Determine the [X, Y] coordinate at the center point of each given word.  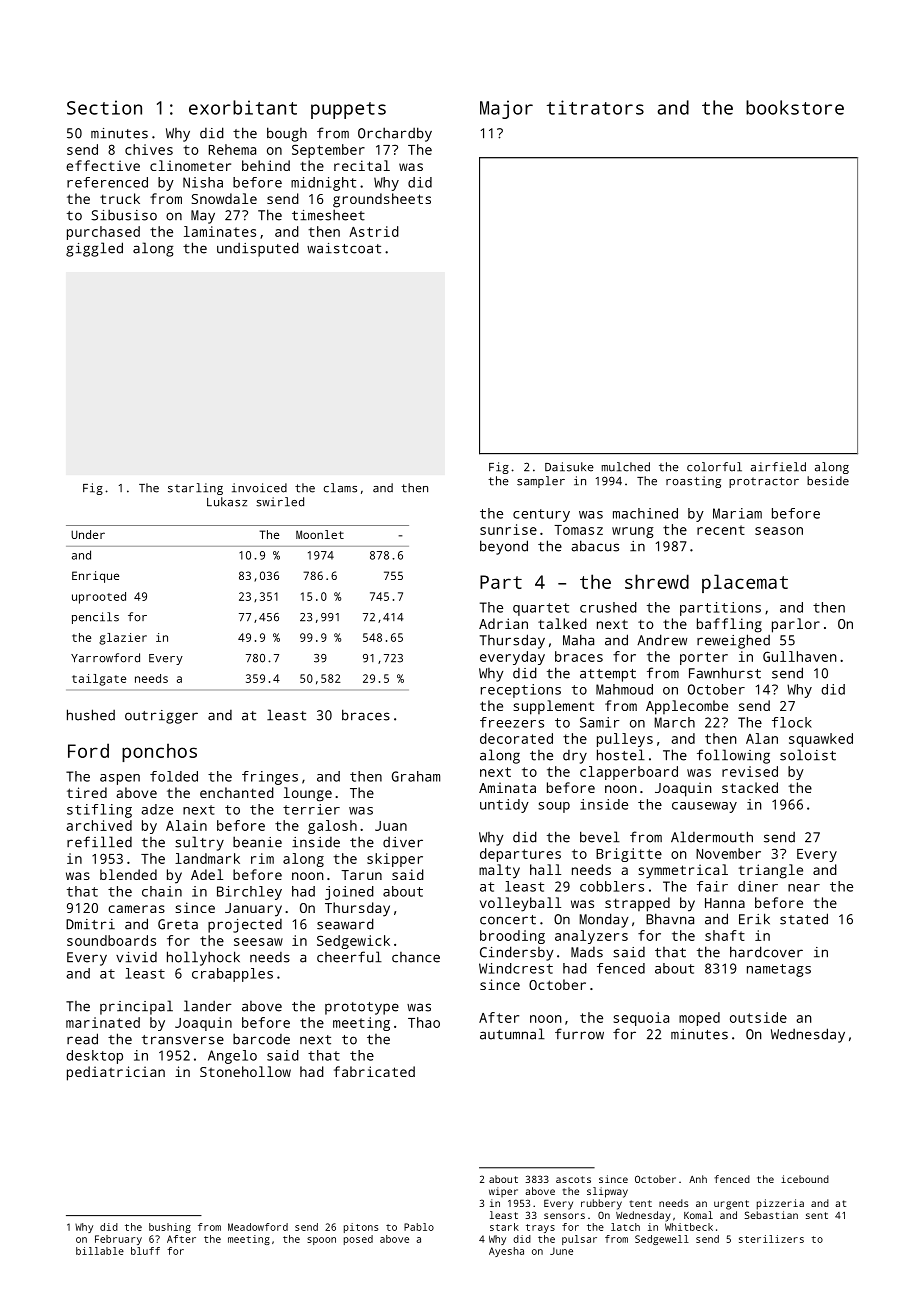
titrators [595, 107]
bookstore [795, 107]
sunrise [508, 529]
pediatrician [116, 1073]
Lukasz [227, 502]
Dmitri [90, 924]
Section [104, 107]
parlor [796, 625]
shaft [725, 935]
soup [554, 807]
